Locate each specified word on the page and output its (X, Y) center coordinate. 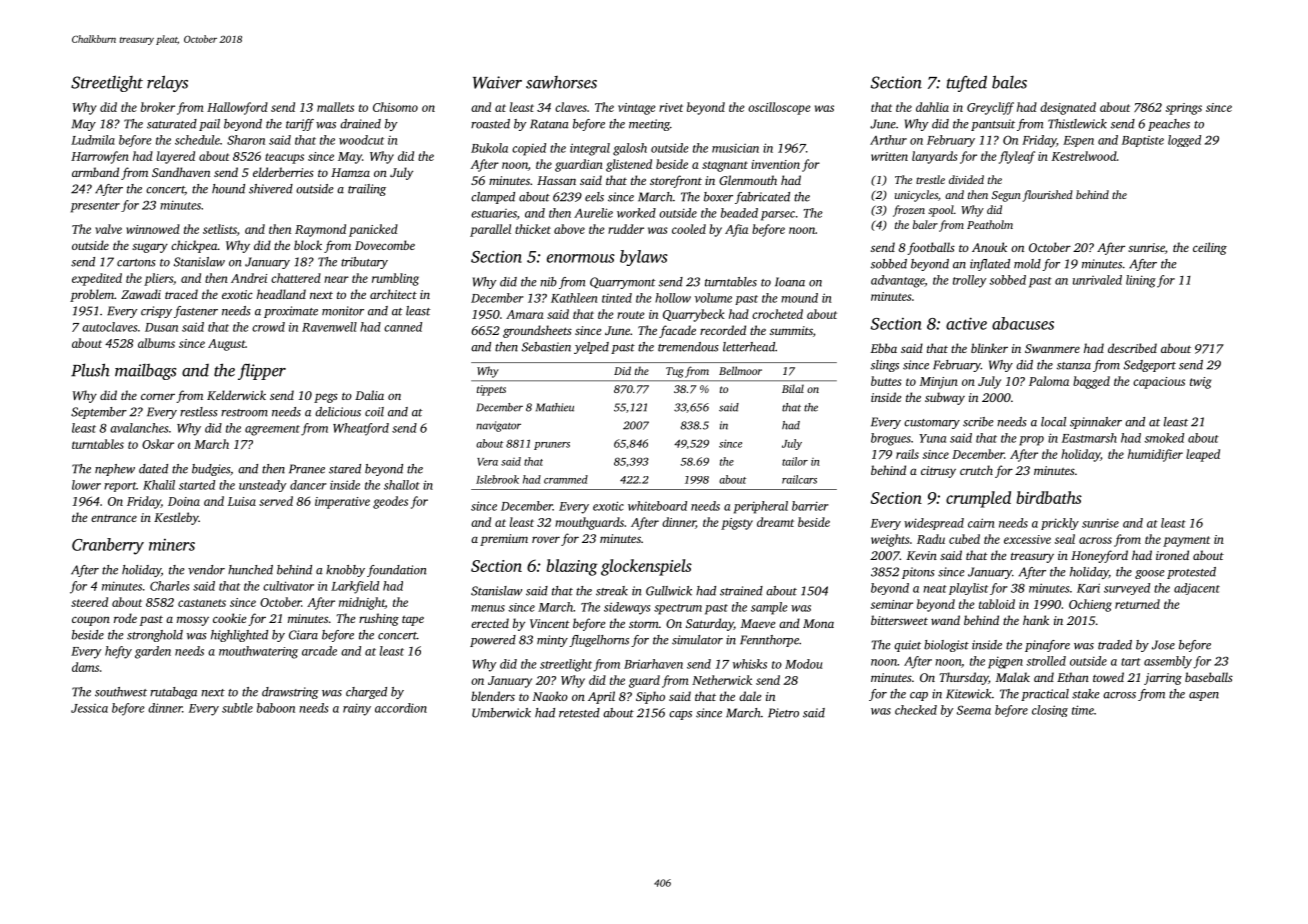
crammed (566, 479)
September (99, 413)
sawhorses (561, 82)
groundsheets (537, 331)
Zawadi (141, 294)
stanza (1074, 366)
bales (1009, 82)
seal (1065, 539)
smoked (1164, 438)
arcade (319, 651)
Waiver (497, 82)
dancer (308, 485)
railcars (799, 479)
